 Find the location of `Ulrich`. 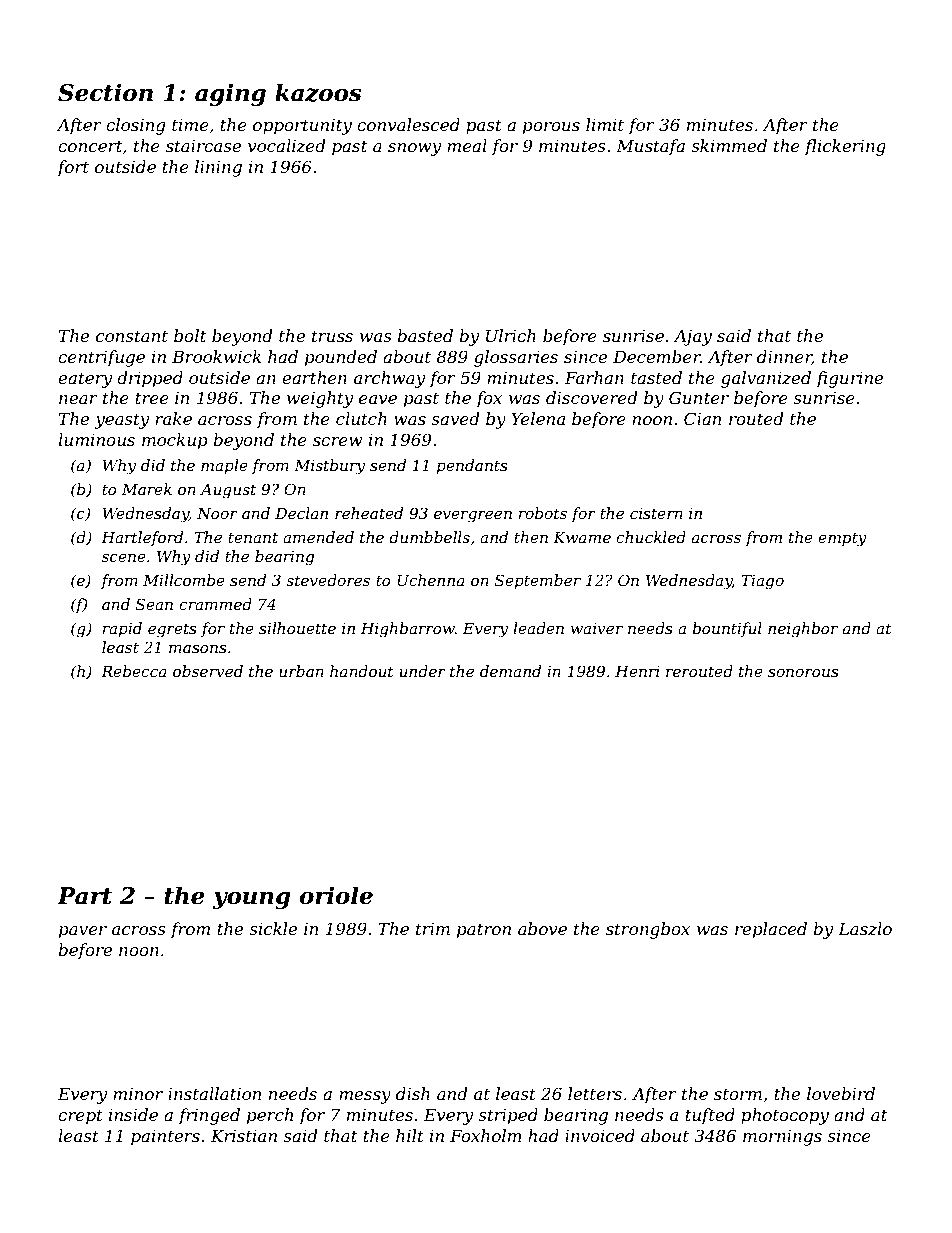

Ulrich is located at coordinates (511, 335).
